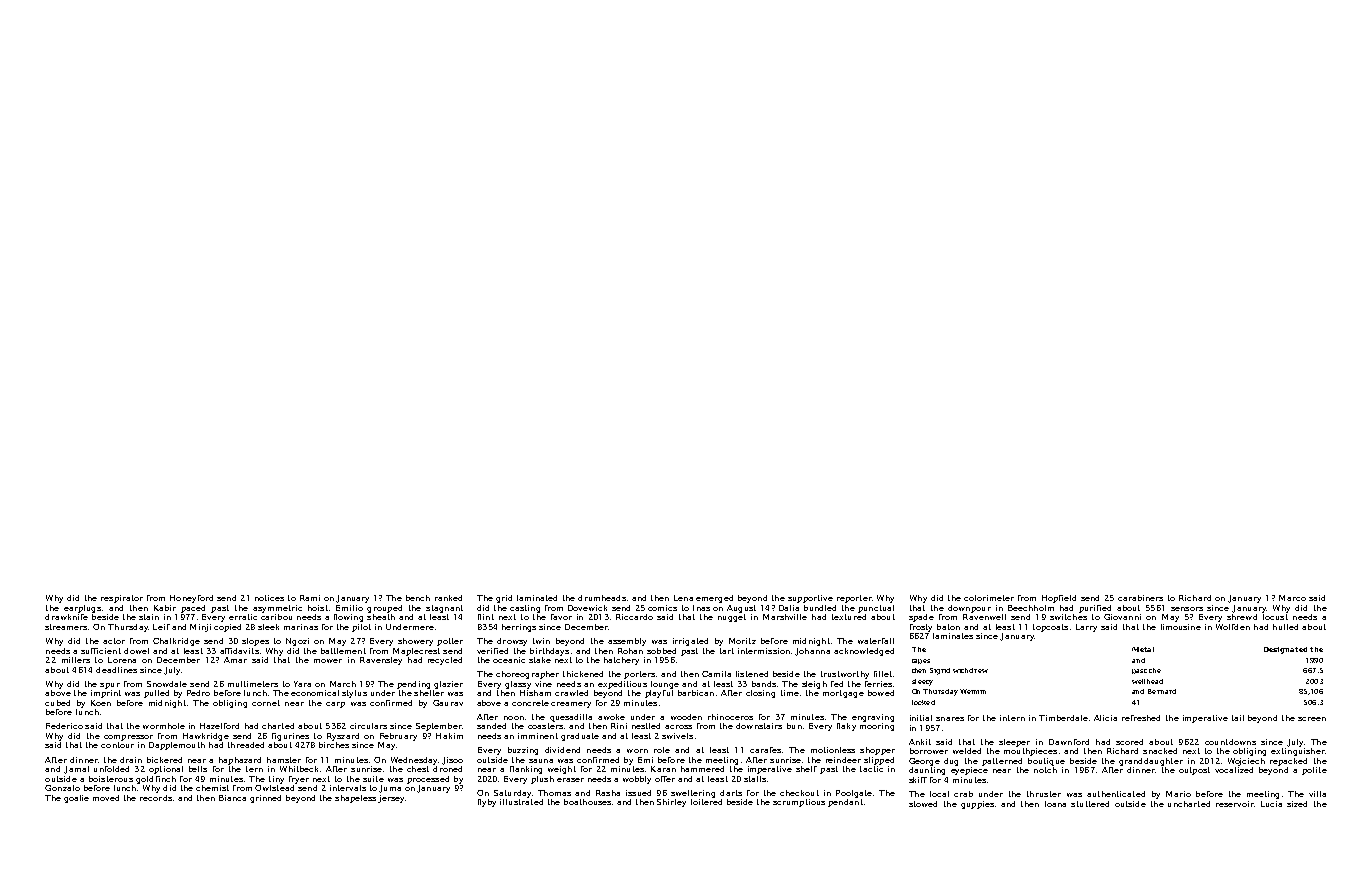  What do you see at coordinates (116, 670) in the page?
I see `deadlines` at bounding box center [116, 670].
